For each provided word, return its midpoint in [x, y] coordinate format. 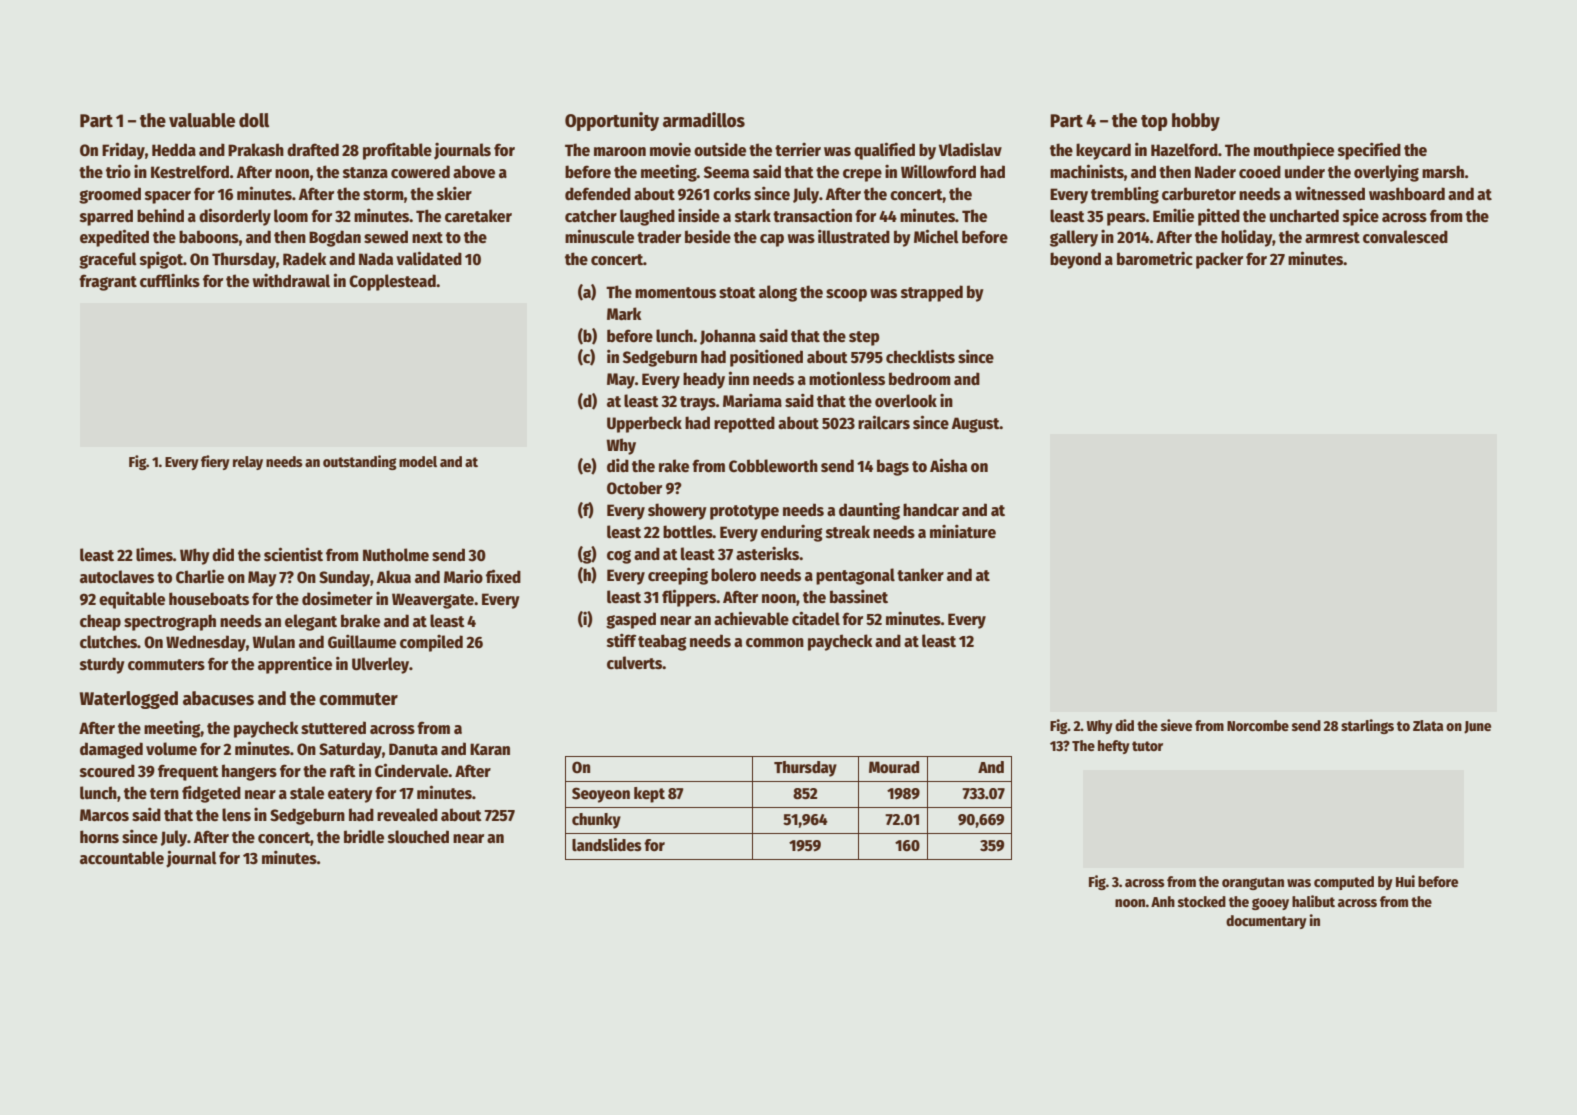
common [775, 643]
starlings [1367, 726]
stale [307, 793]
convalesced [1405, 237]
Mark [624, 313]
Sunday [344, 578]
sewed [386, 237]
